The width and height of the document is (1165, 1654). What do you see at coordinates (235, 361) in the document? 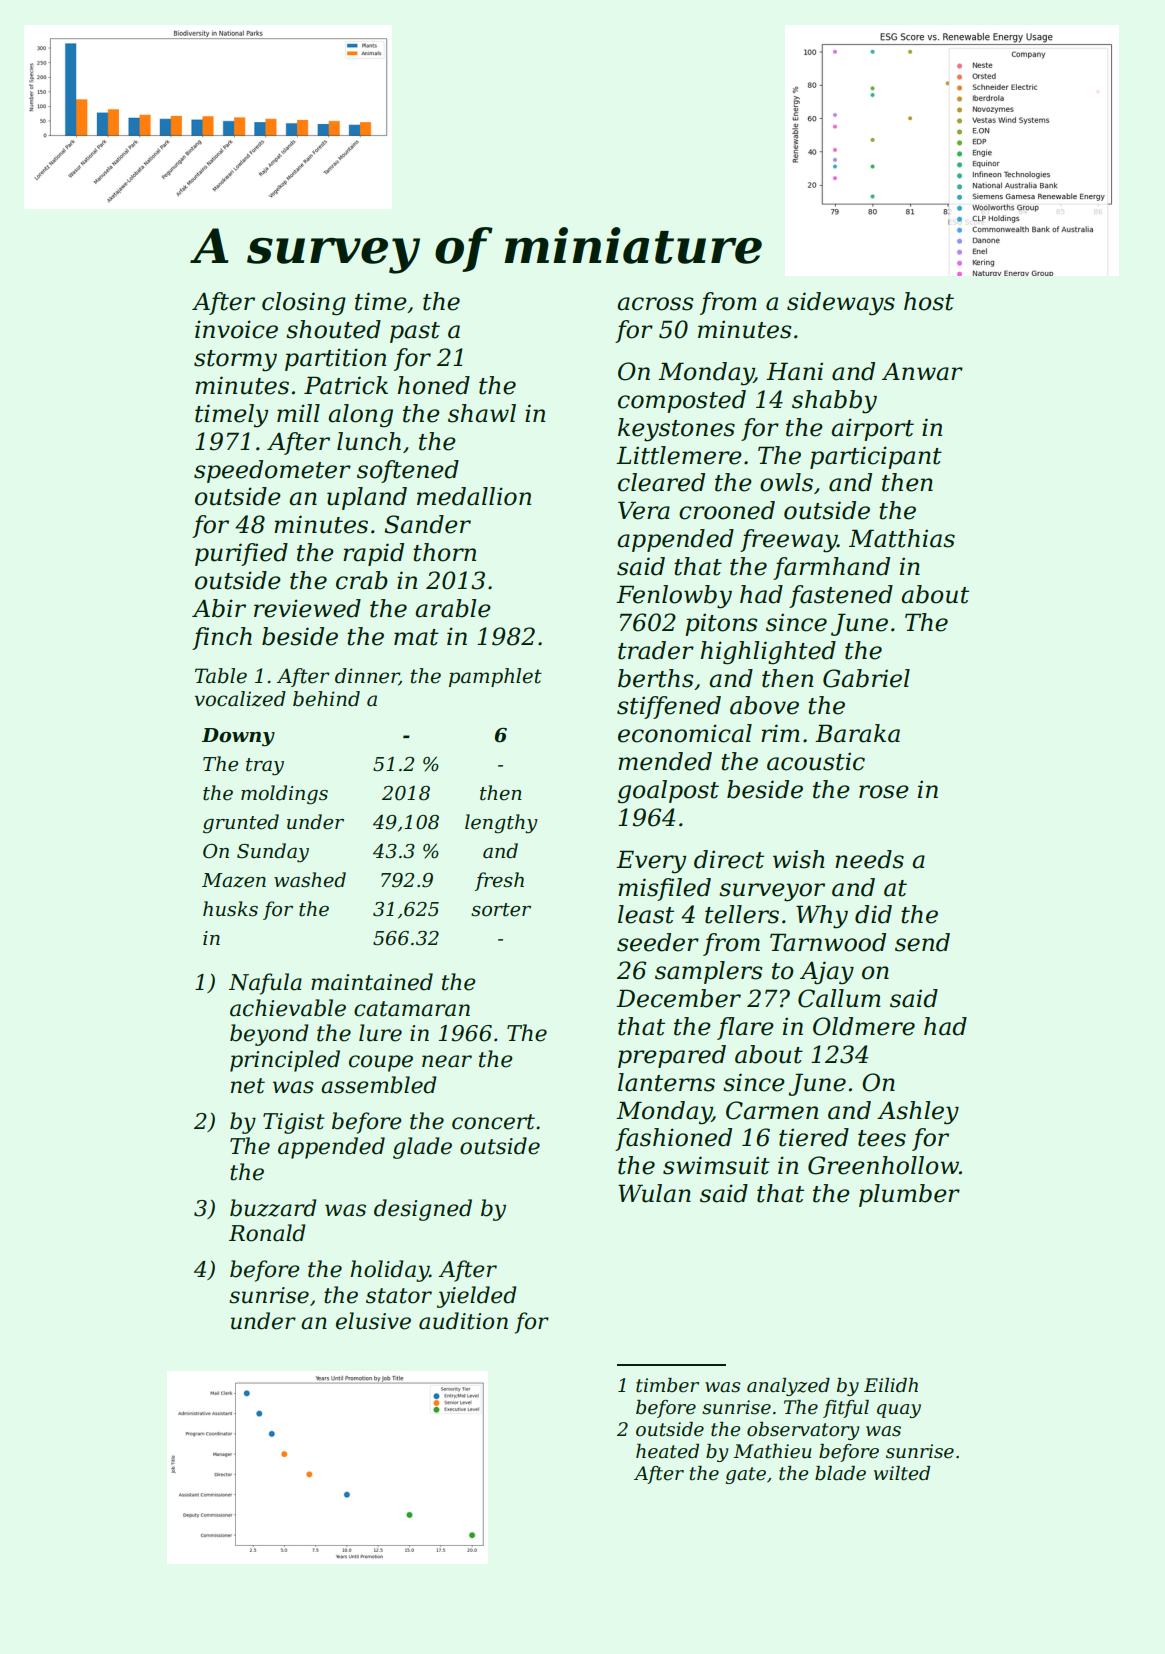
I see `stormy` at bounding box center [235, 361].
